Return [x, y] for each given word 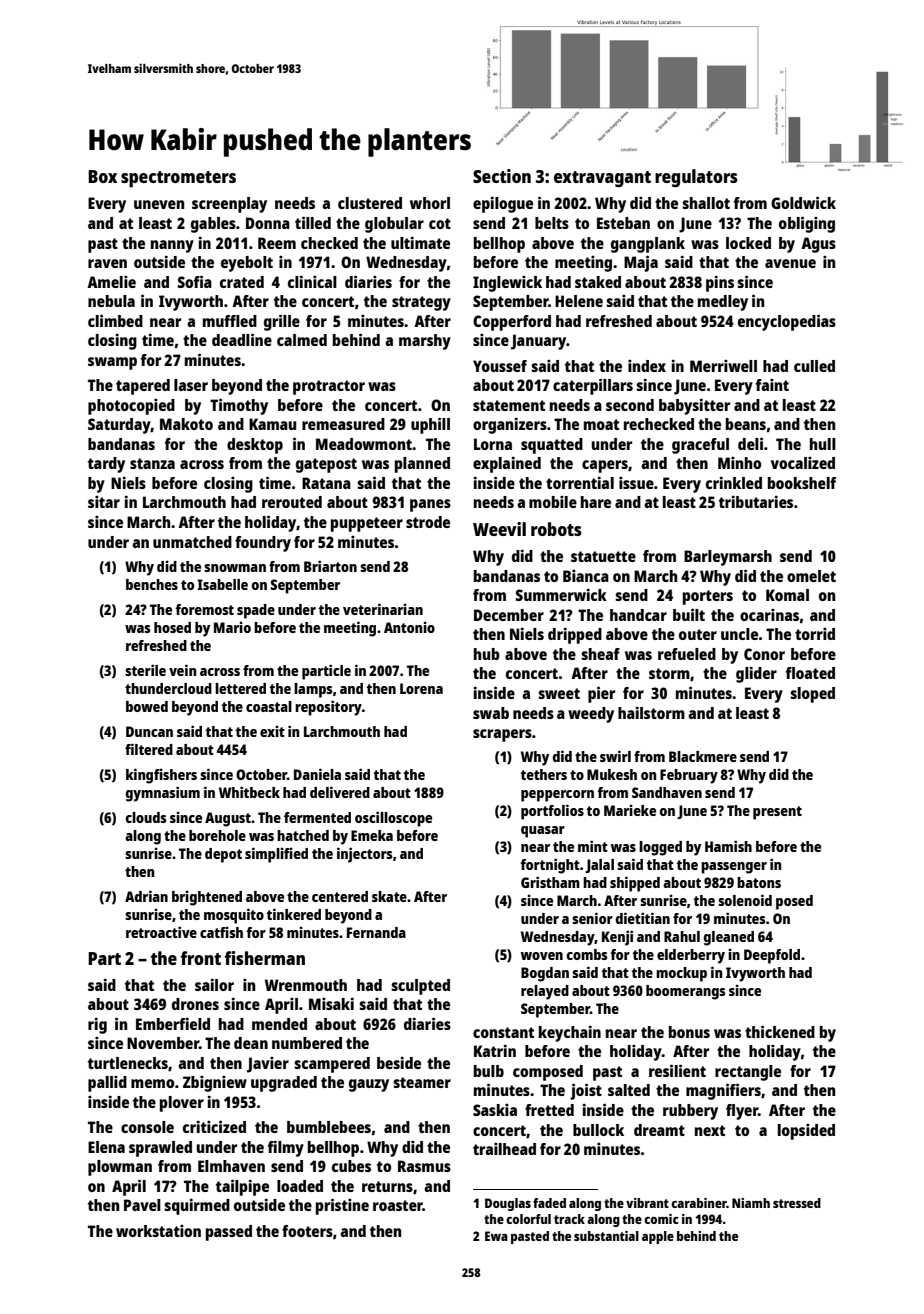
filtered [149, 749]
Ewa [496, 1236]
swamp [112, 363]
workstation [158, 1231]
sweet [559, 693]
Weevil [499, 529]
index [647, 366]
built [689, 614]
